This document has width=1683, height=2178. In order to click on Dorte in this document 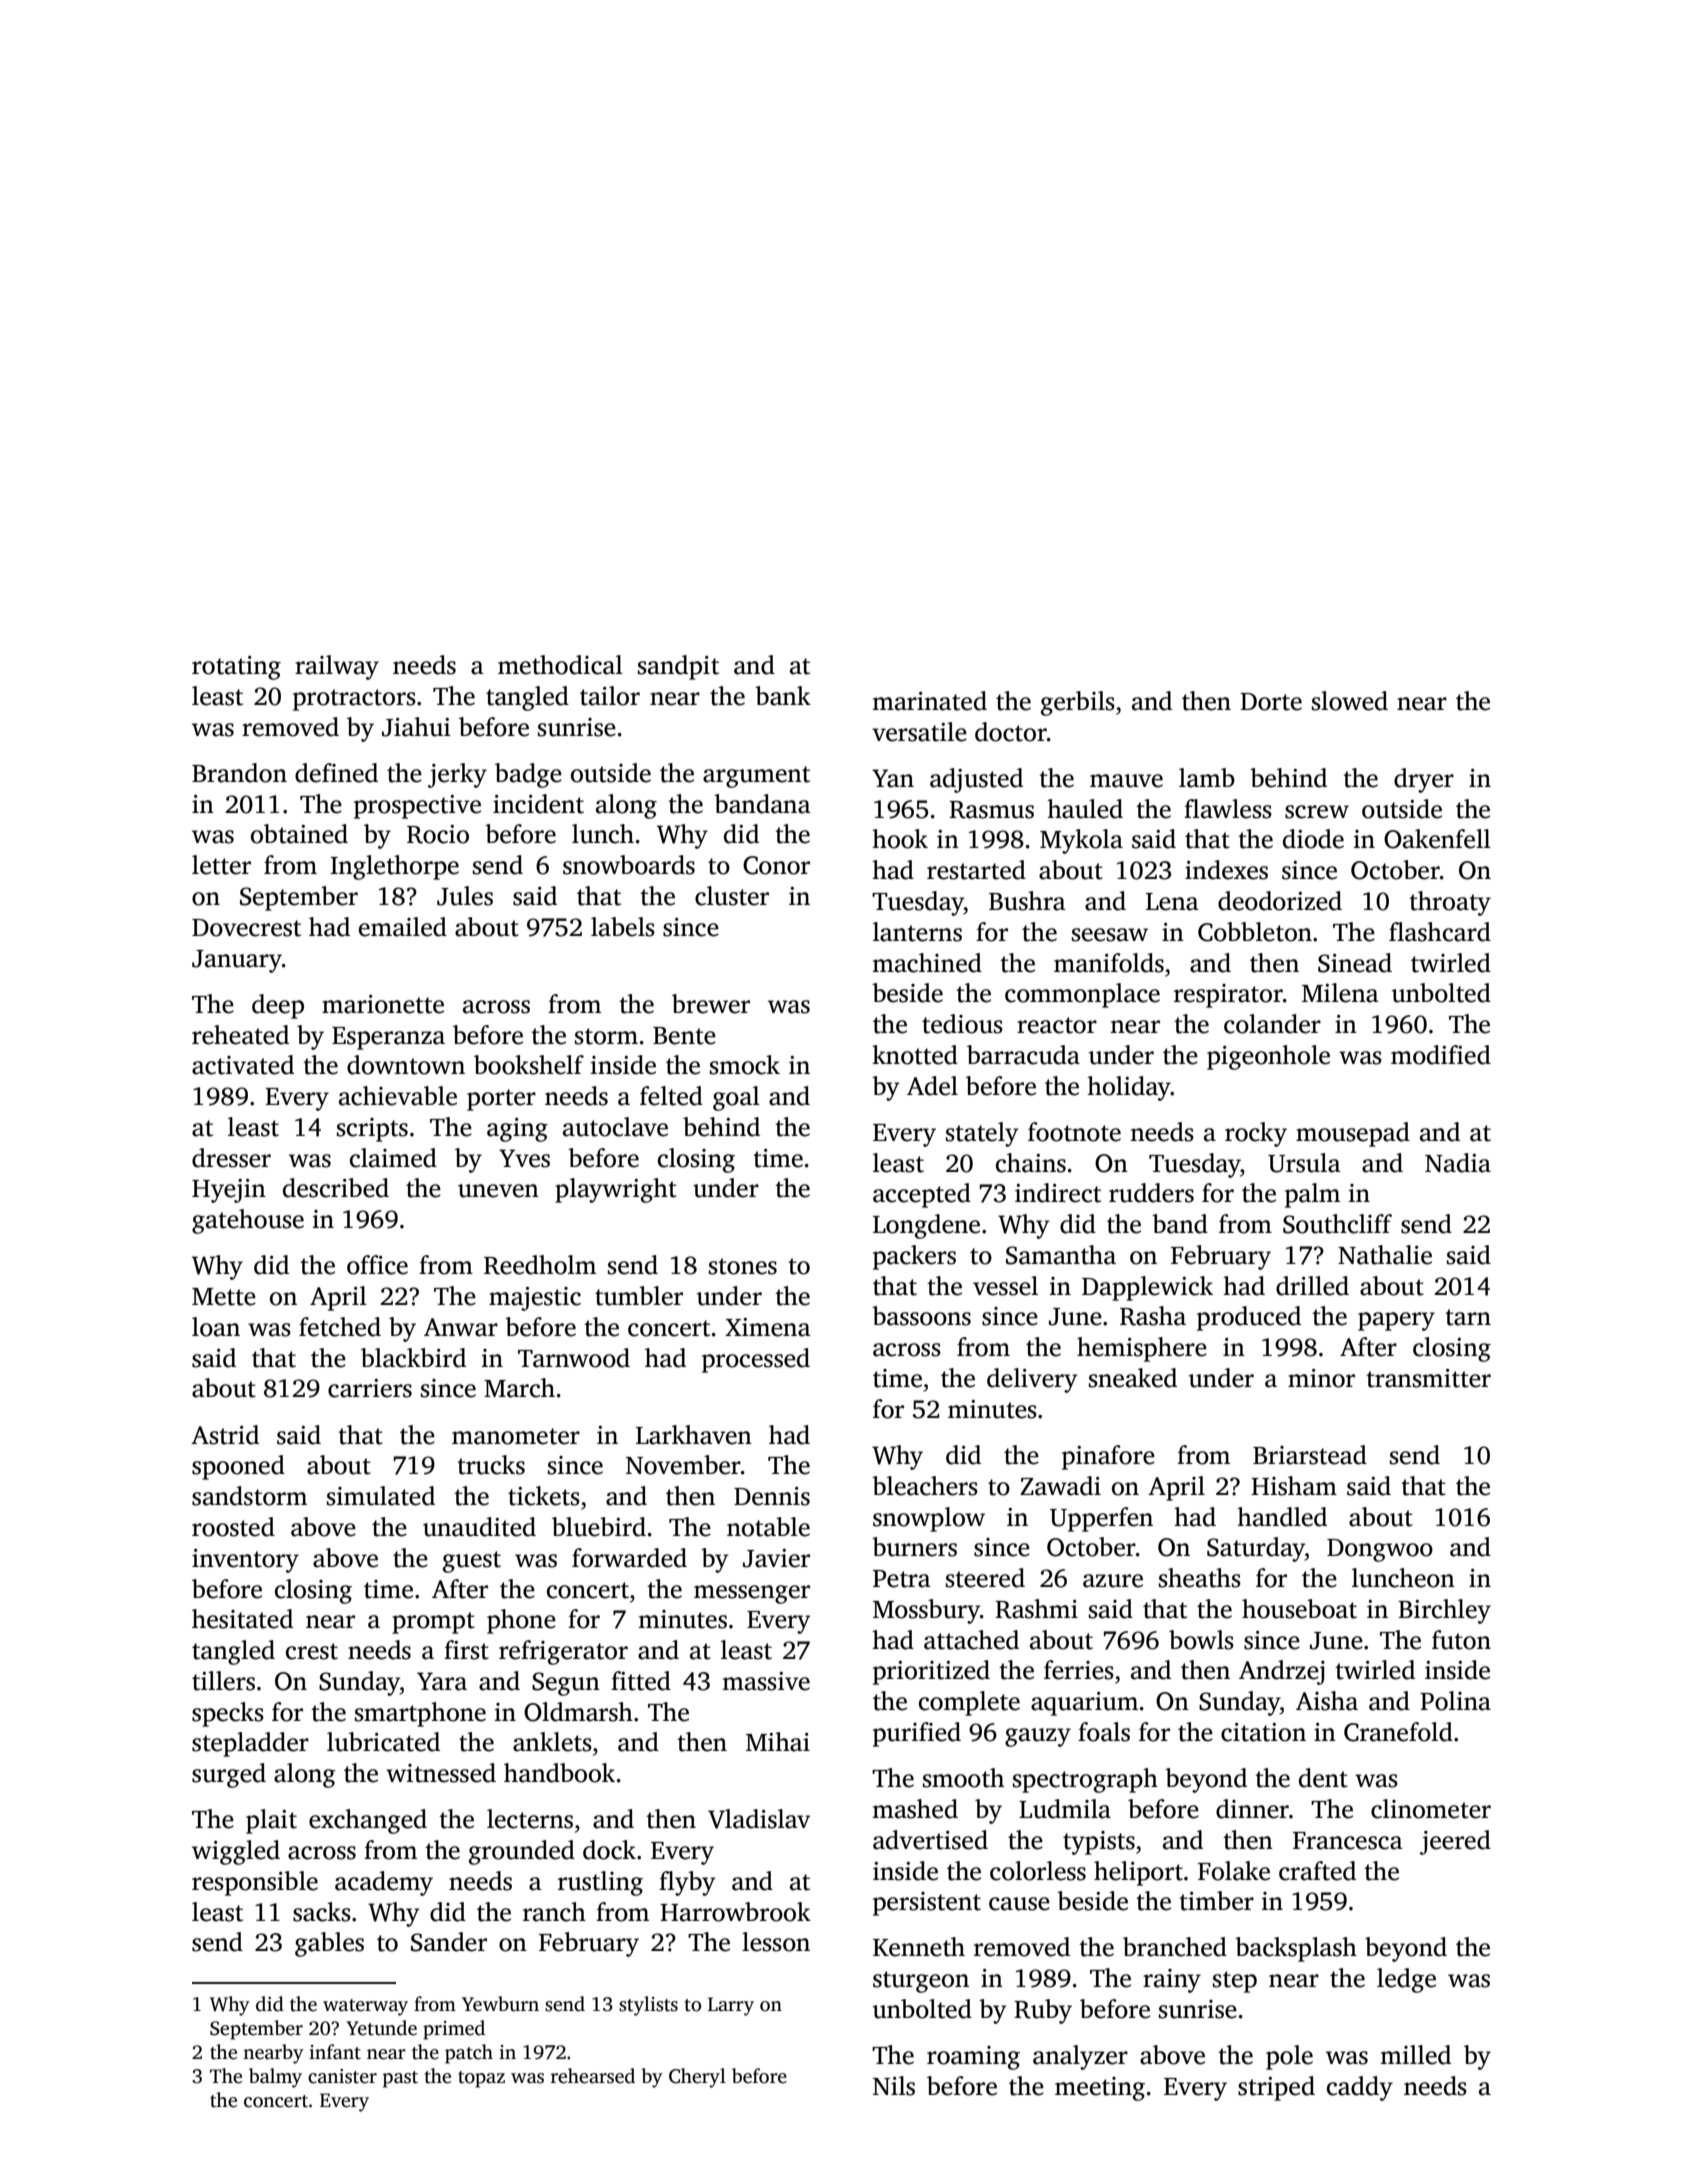, I will do `click(1271, 702)`.
